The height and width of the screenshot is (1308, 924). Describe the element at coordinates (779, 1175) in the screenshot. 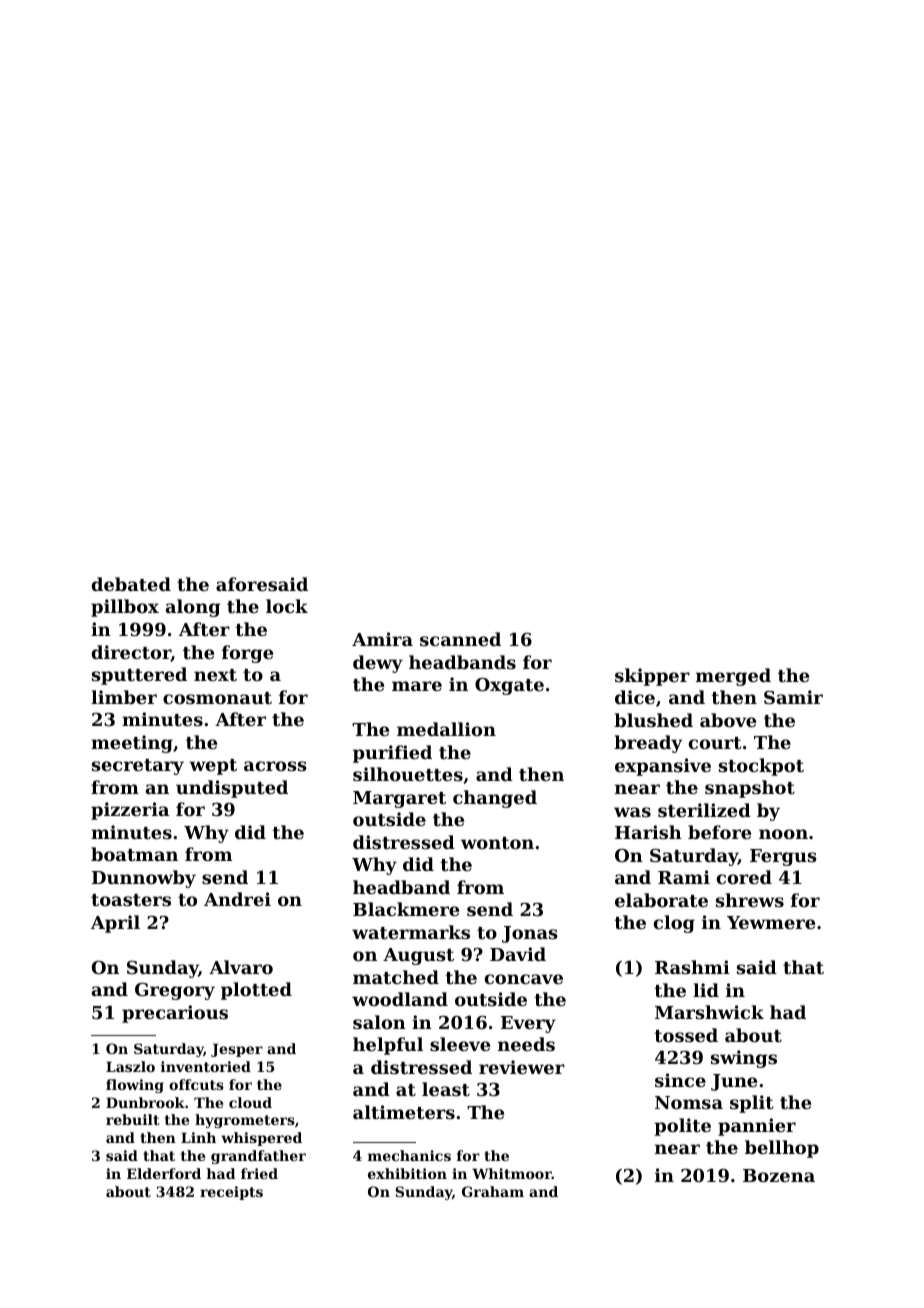

I see `Bozena` at that location.
